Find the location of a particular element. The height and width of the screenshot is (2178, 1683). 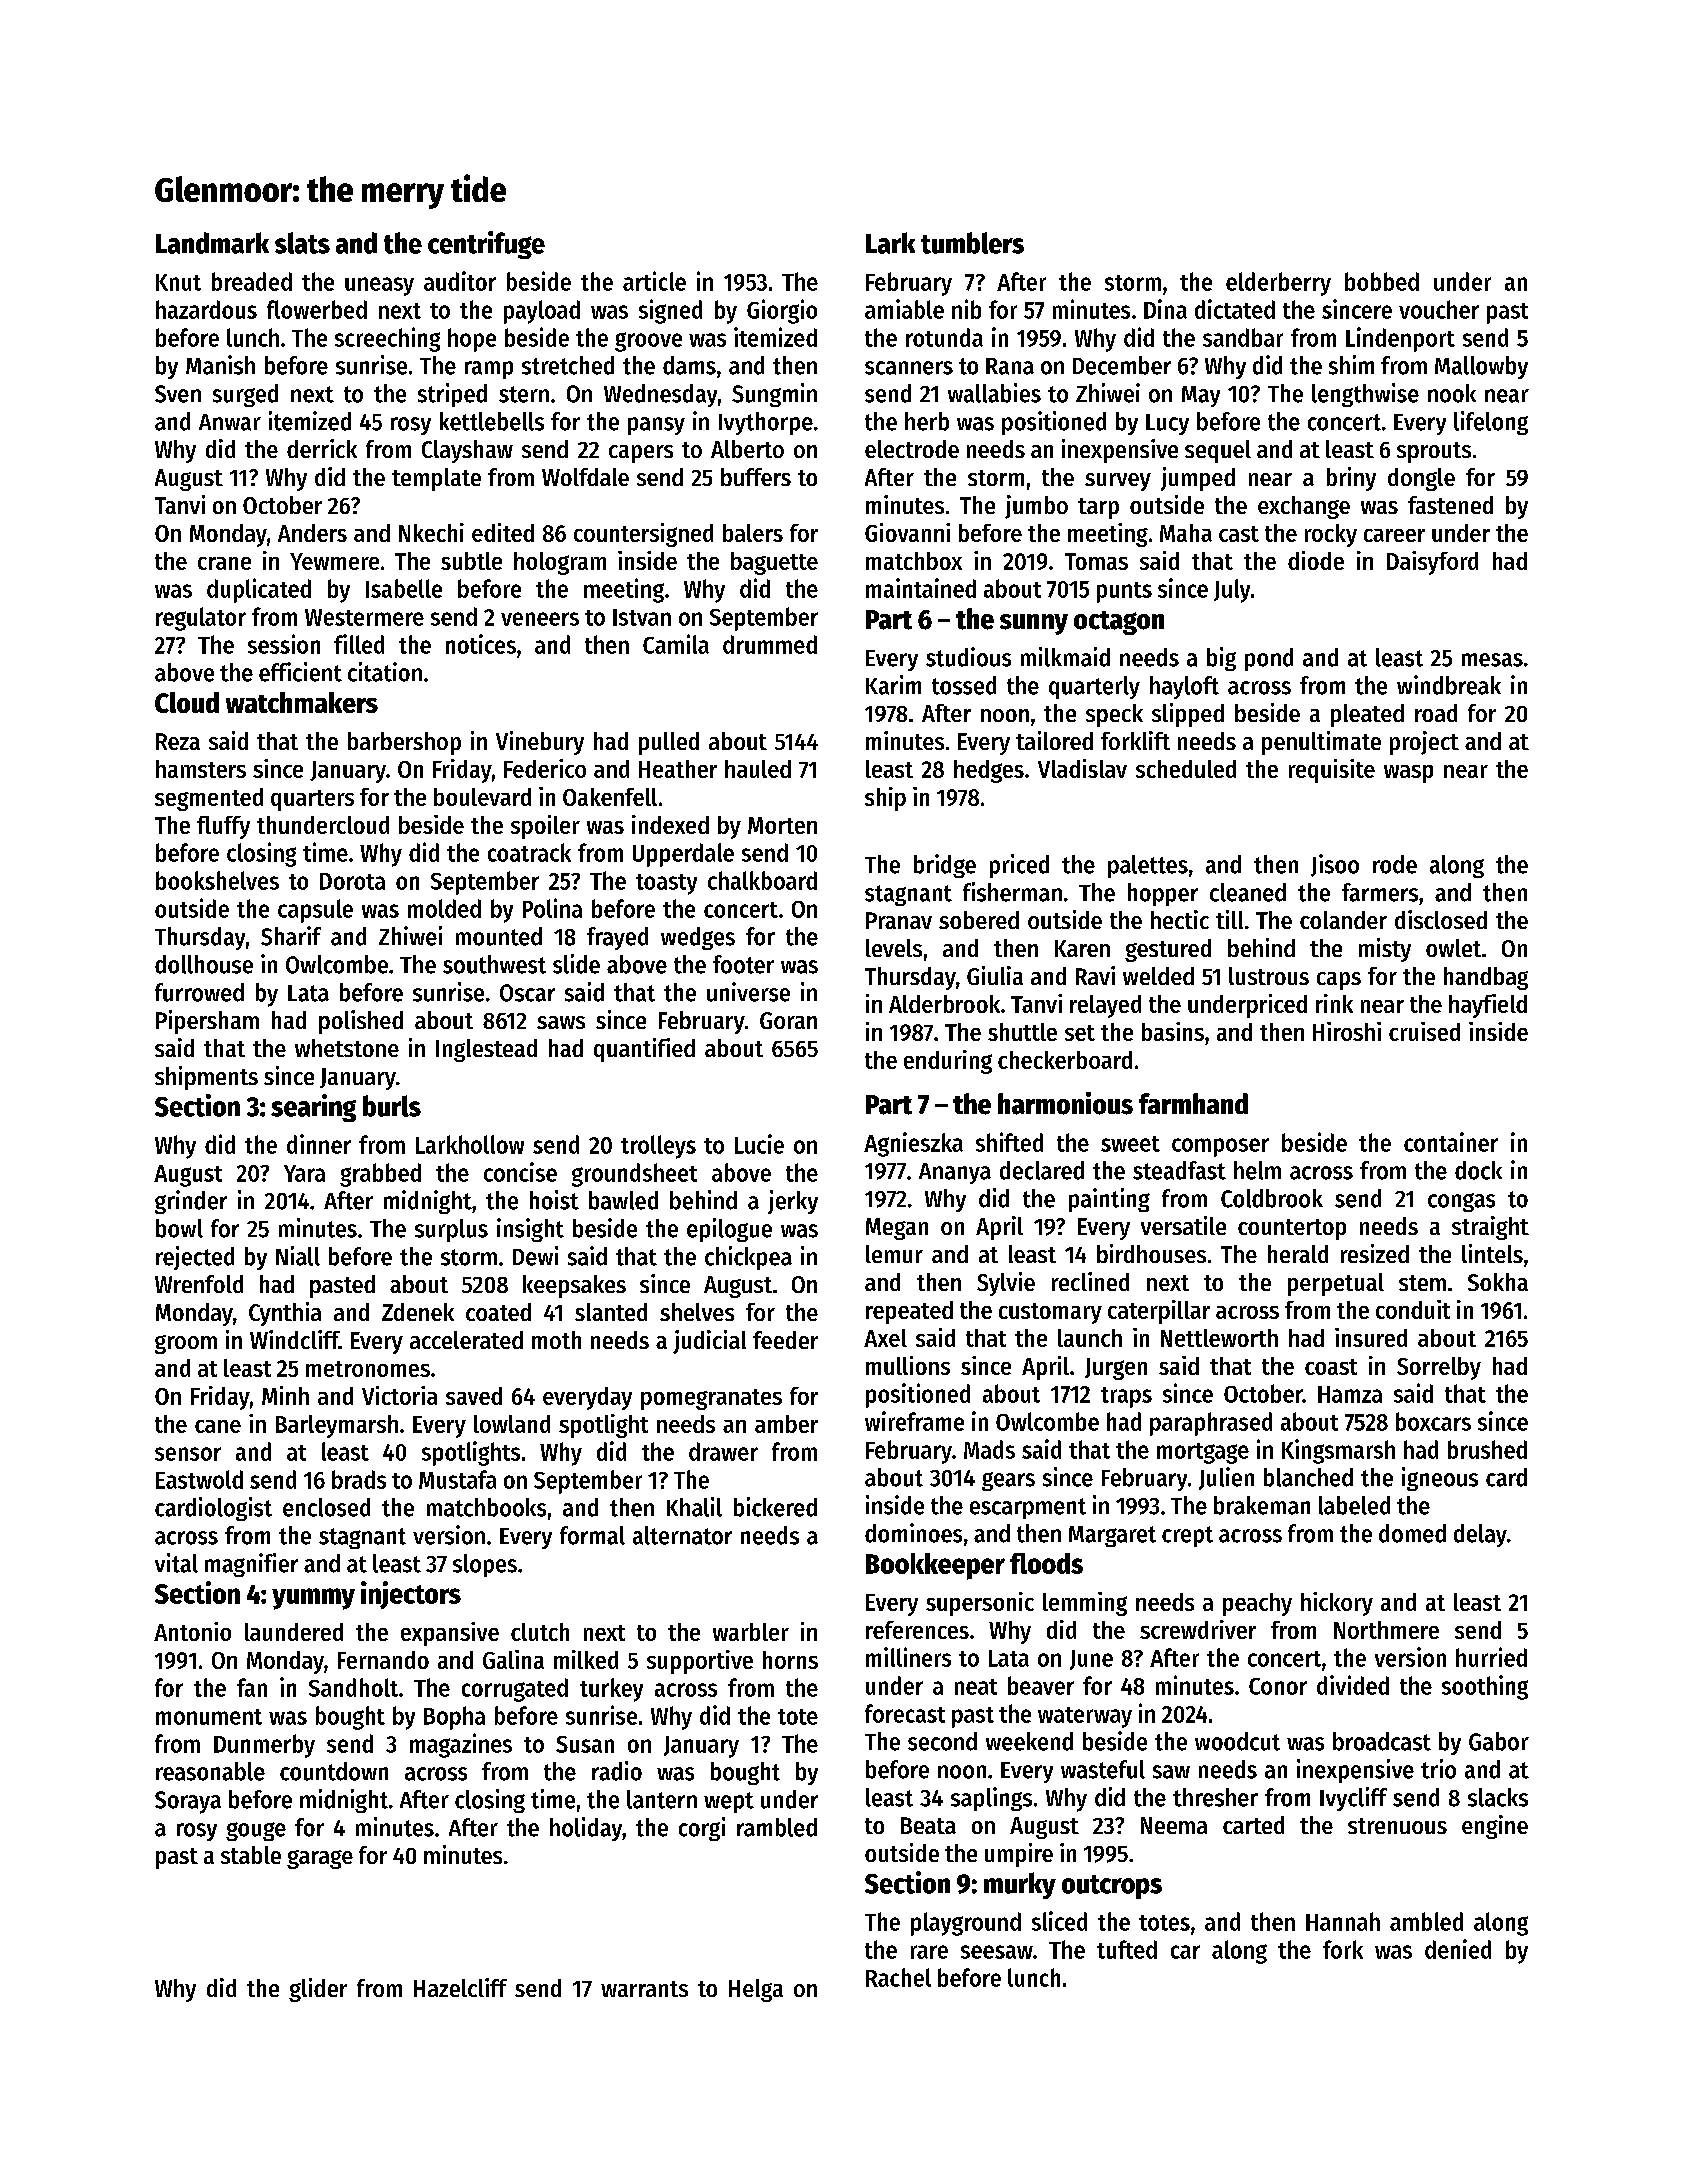

Sokha is located at coordinates (1498, 1282).
